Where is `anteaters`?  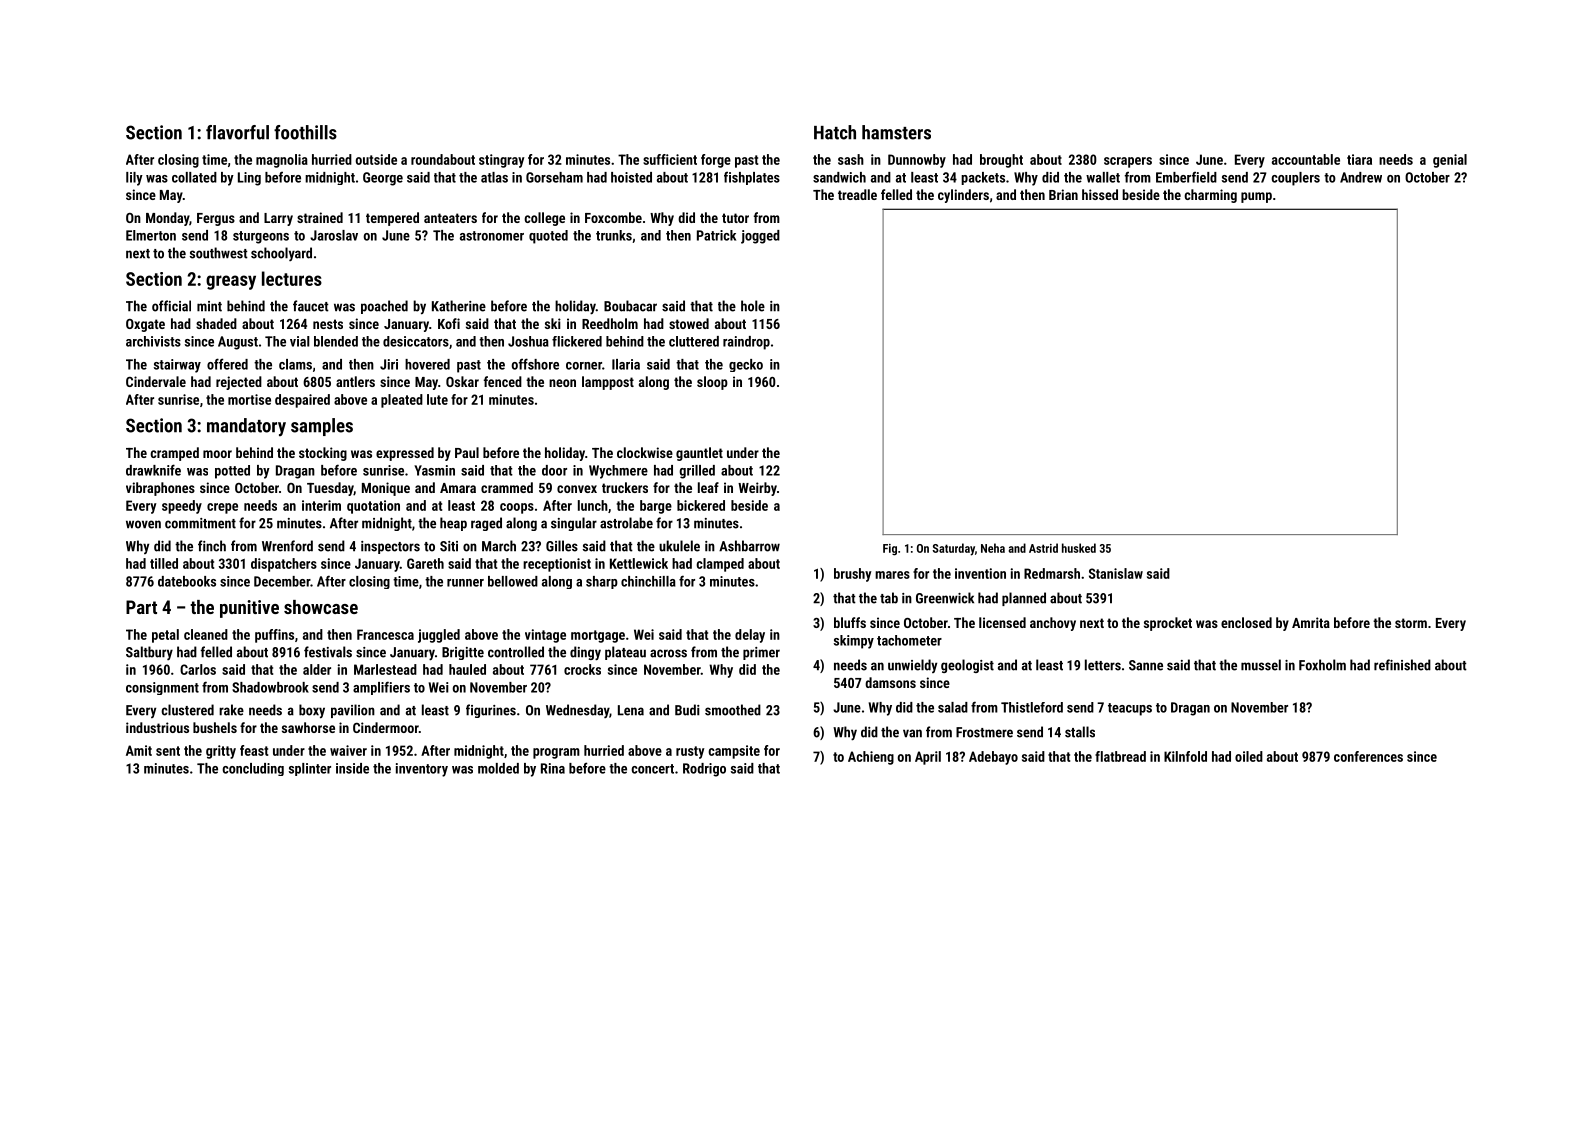
anteaters is located at coordinates (450, 218).
